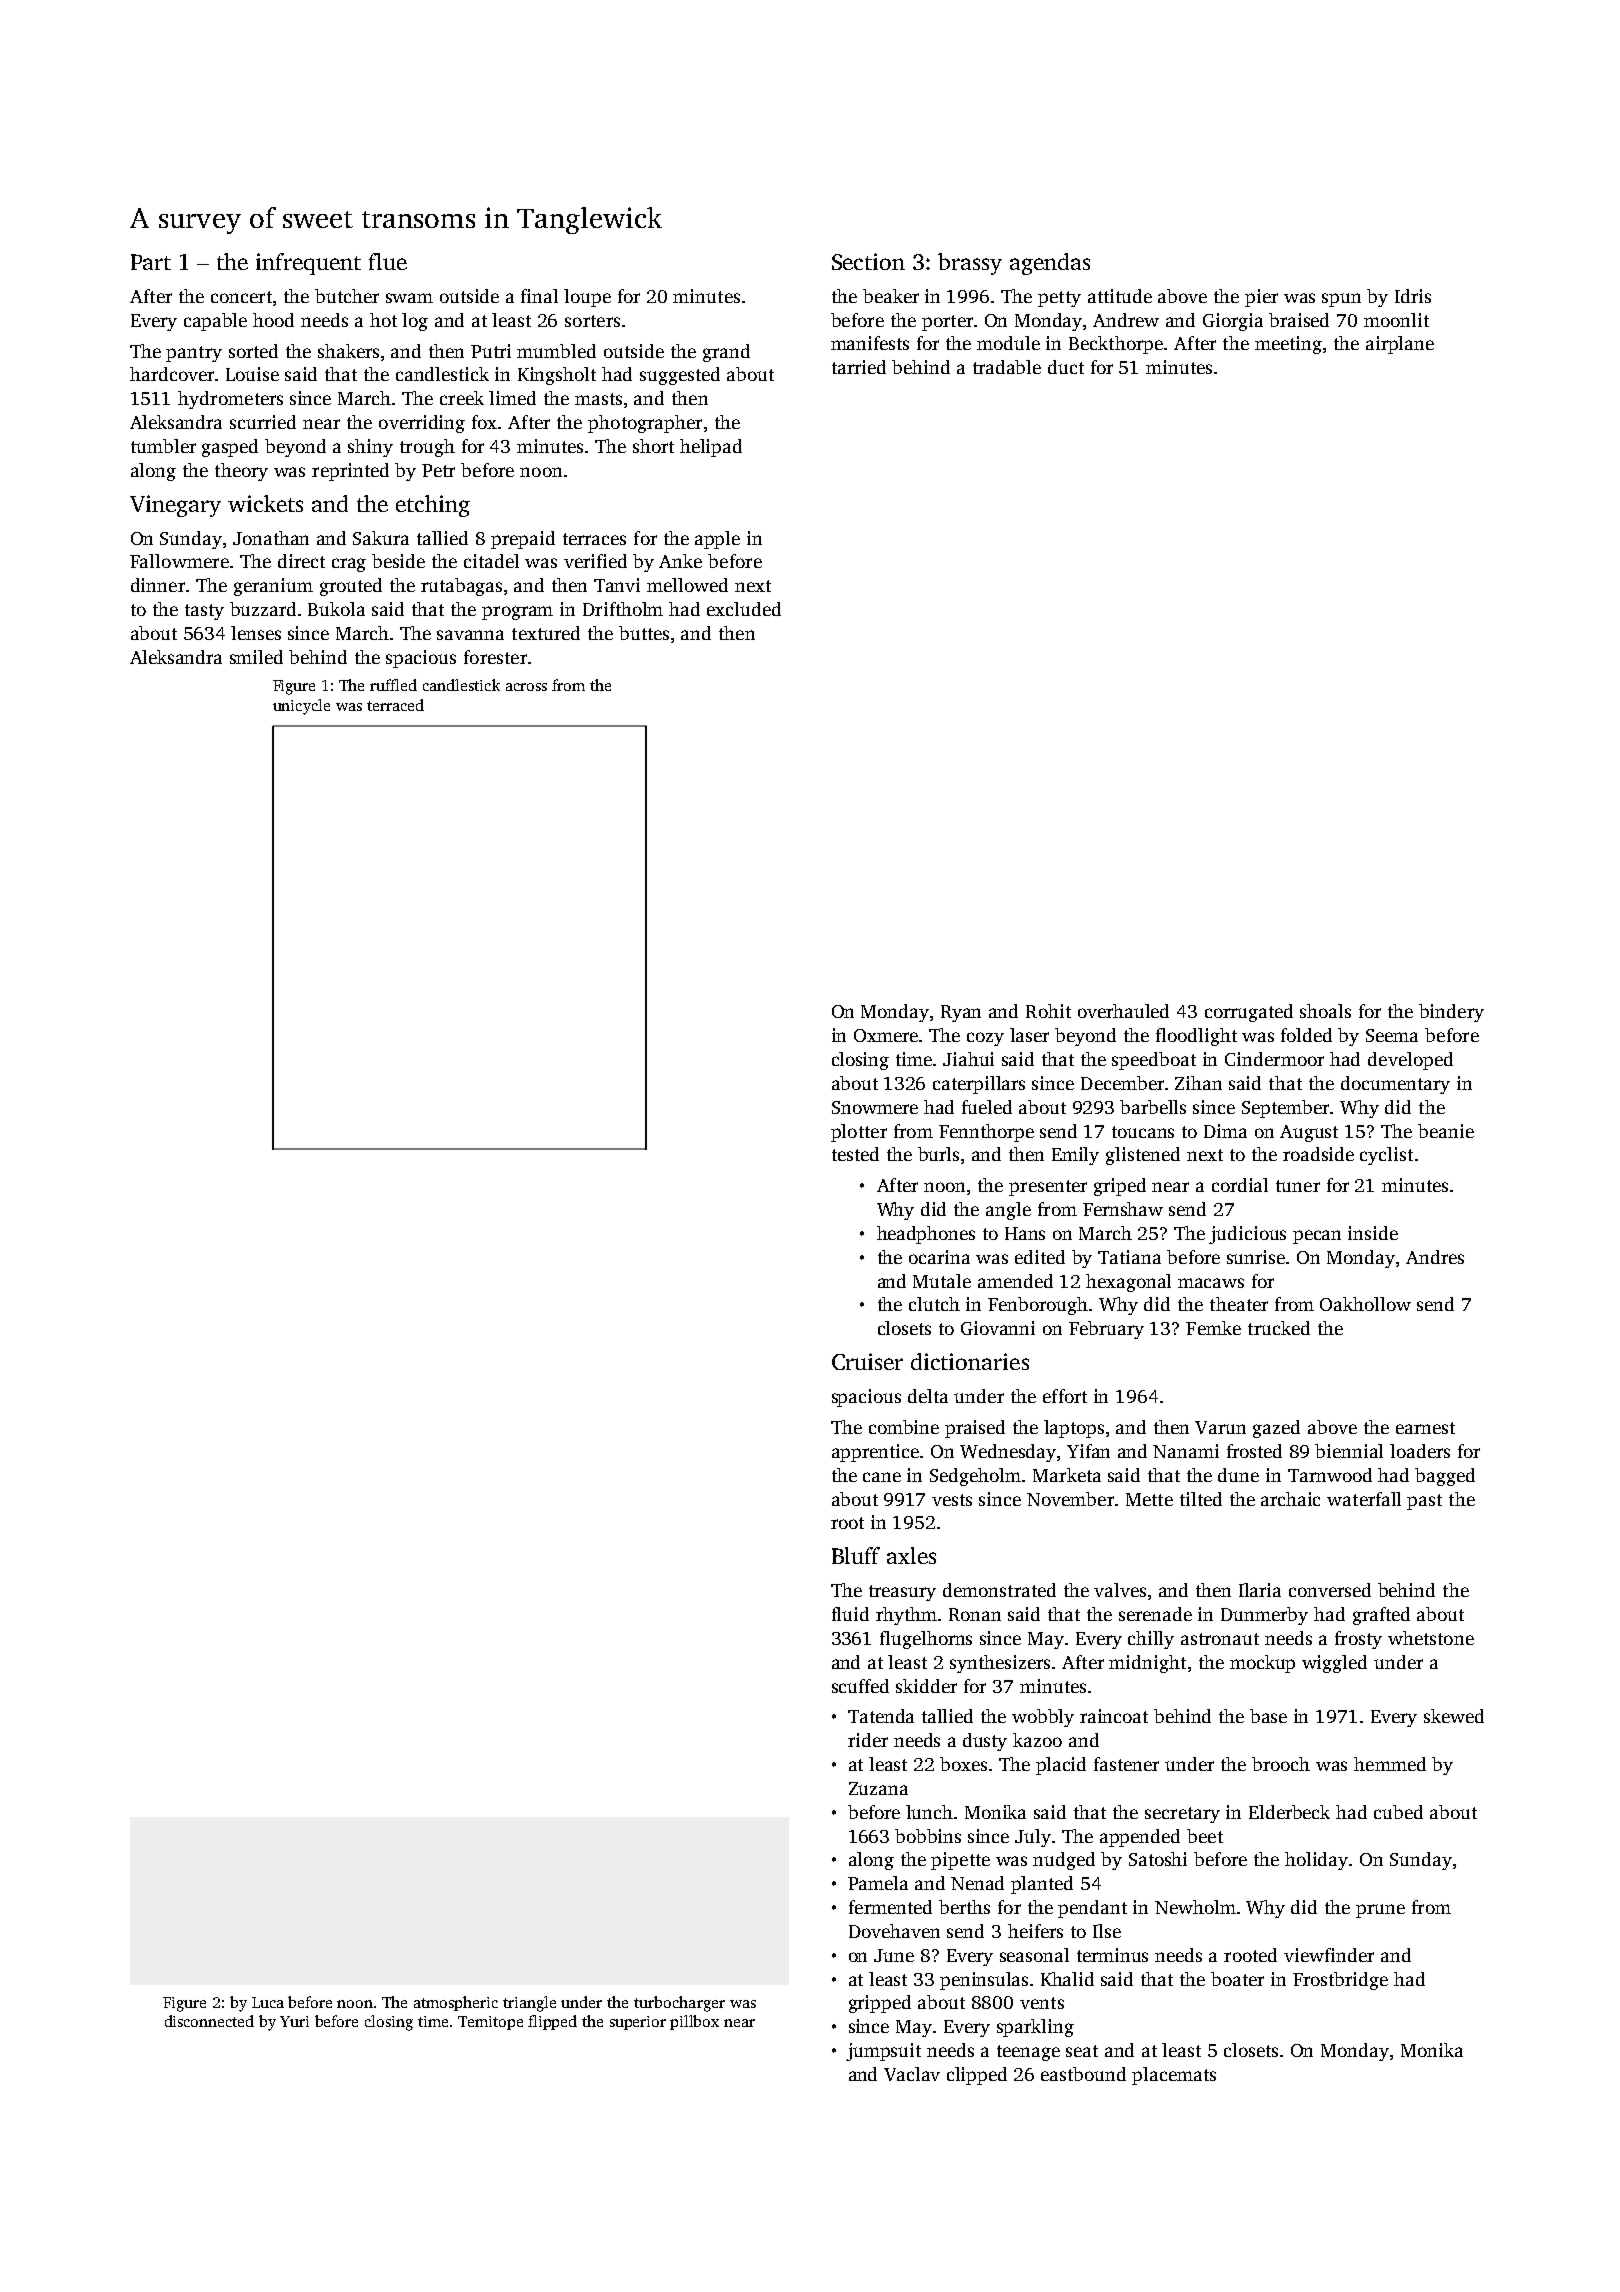 Image resolution: width=1620 pixels, height=2292 pixels. What do you see at coordinates (1325, 1011) in the screenshot?
I see `shoals` at bounding box center [1325, 1011].
